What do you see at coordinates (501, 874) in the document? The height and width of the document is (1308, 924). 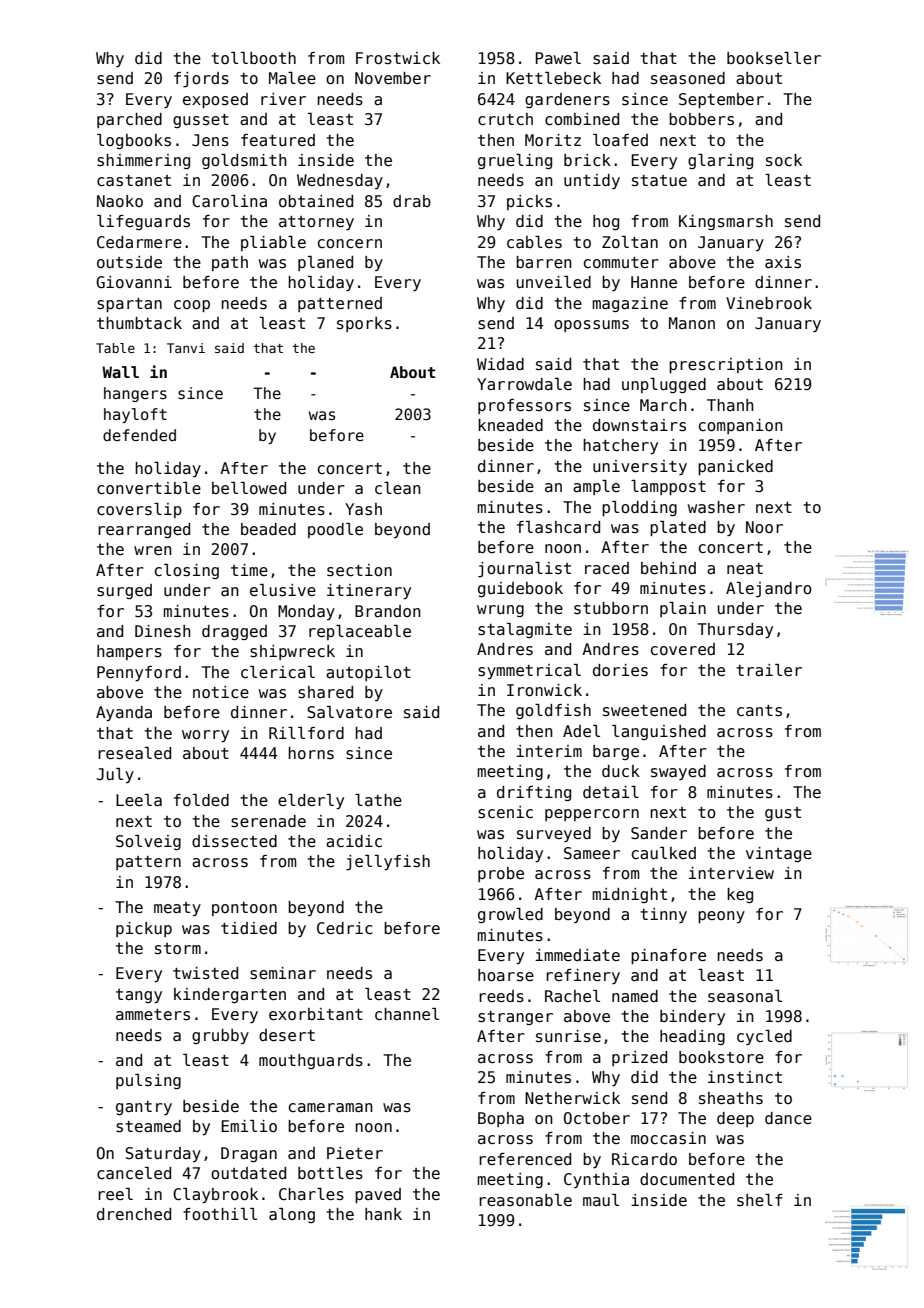 I see `probe` at bounding box center [501, 874].
